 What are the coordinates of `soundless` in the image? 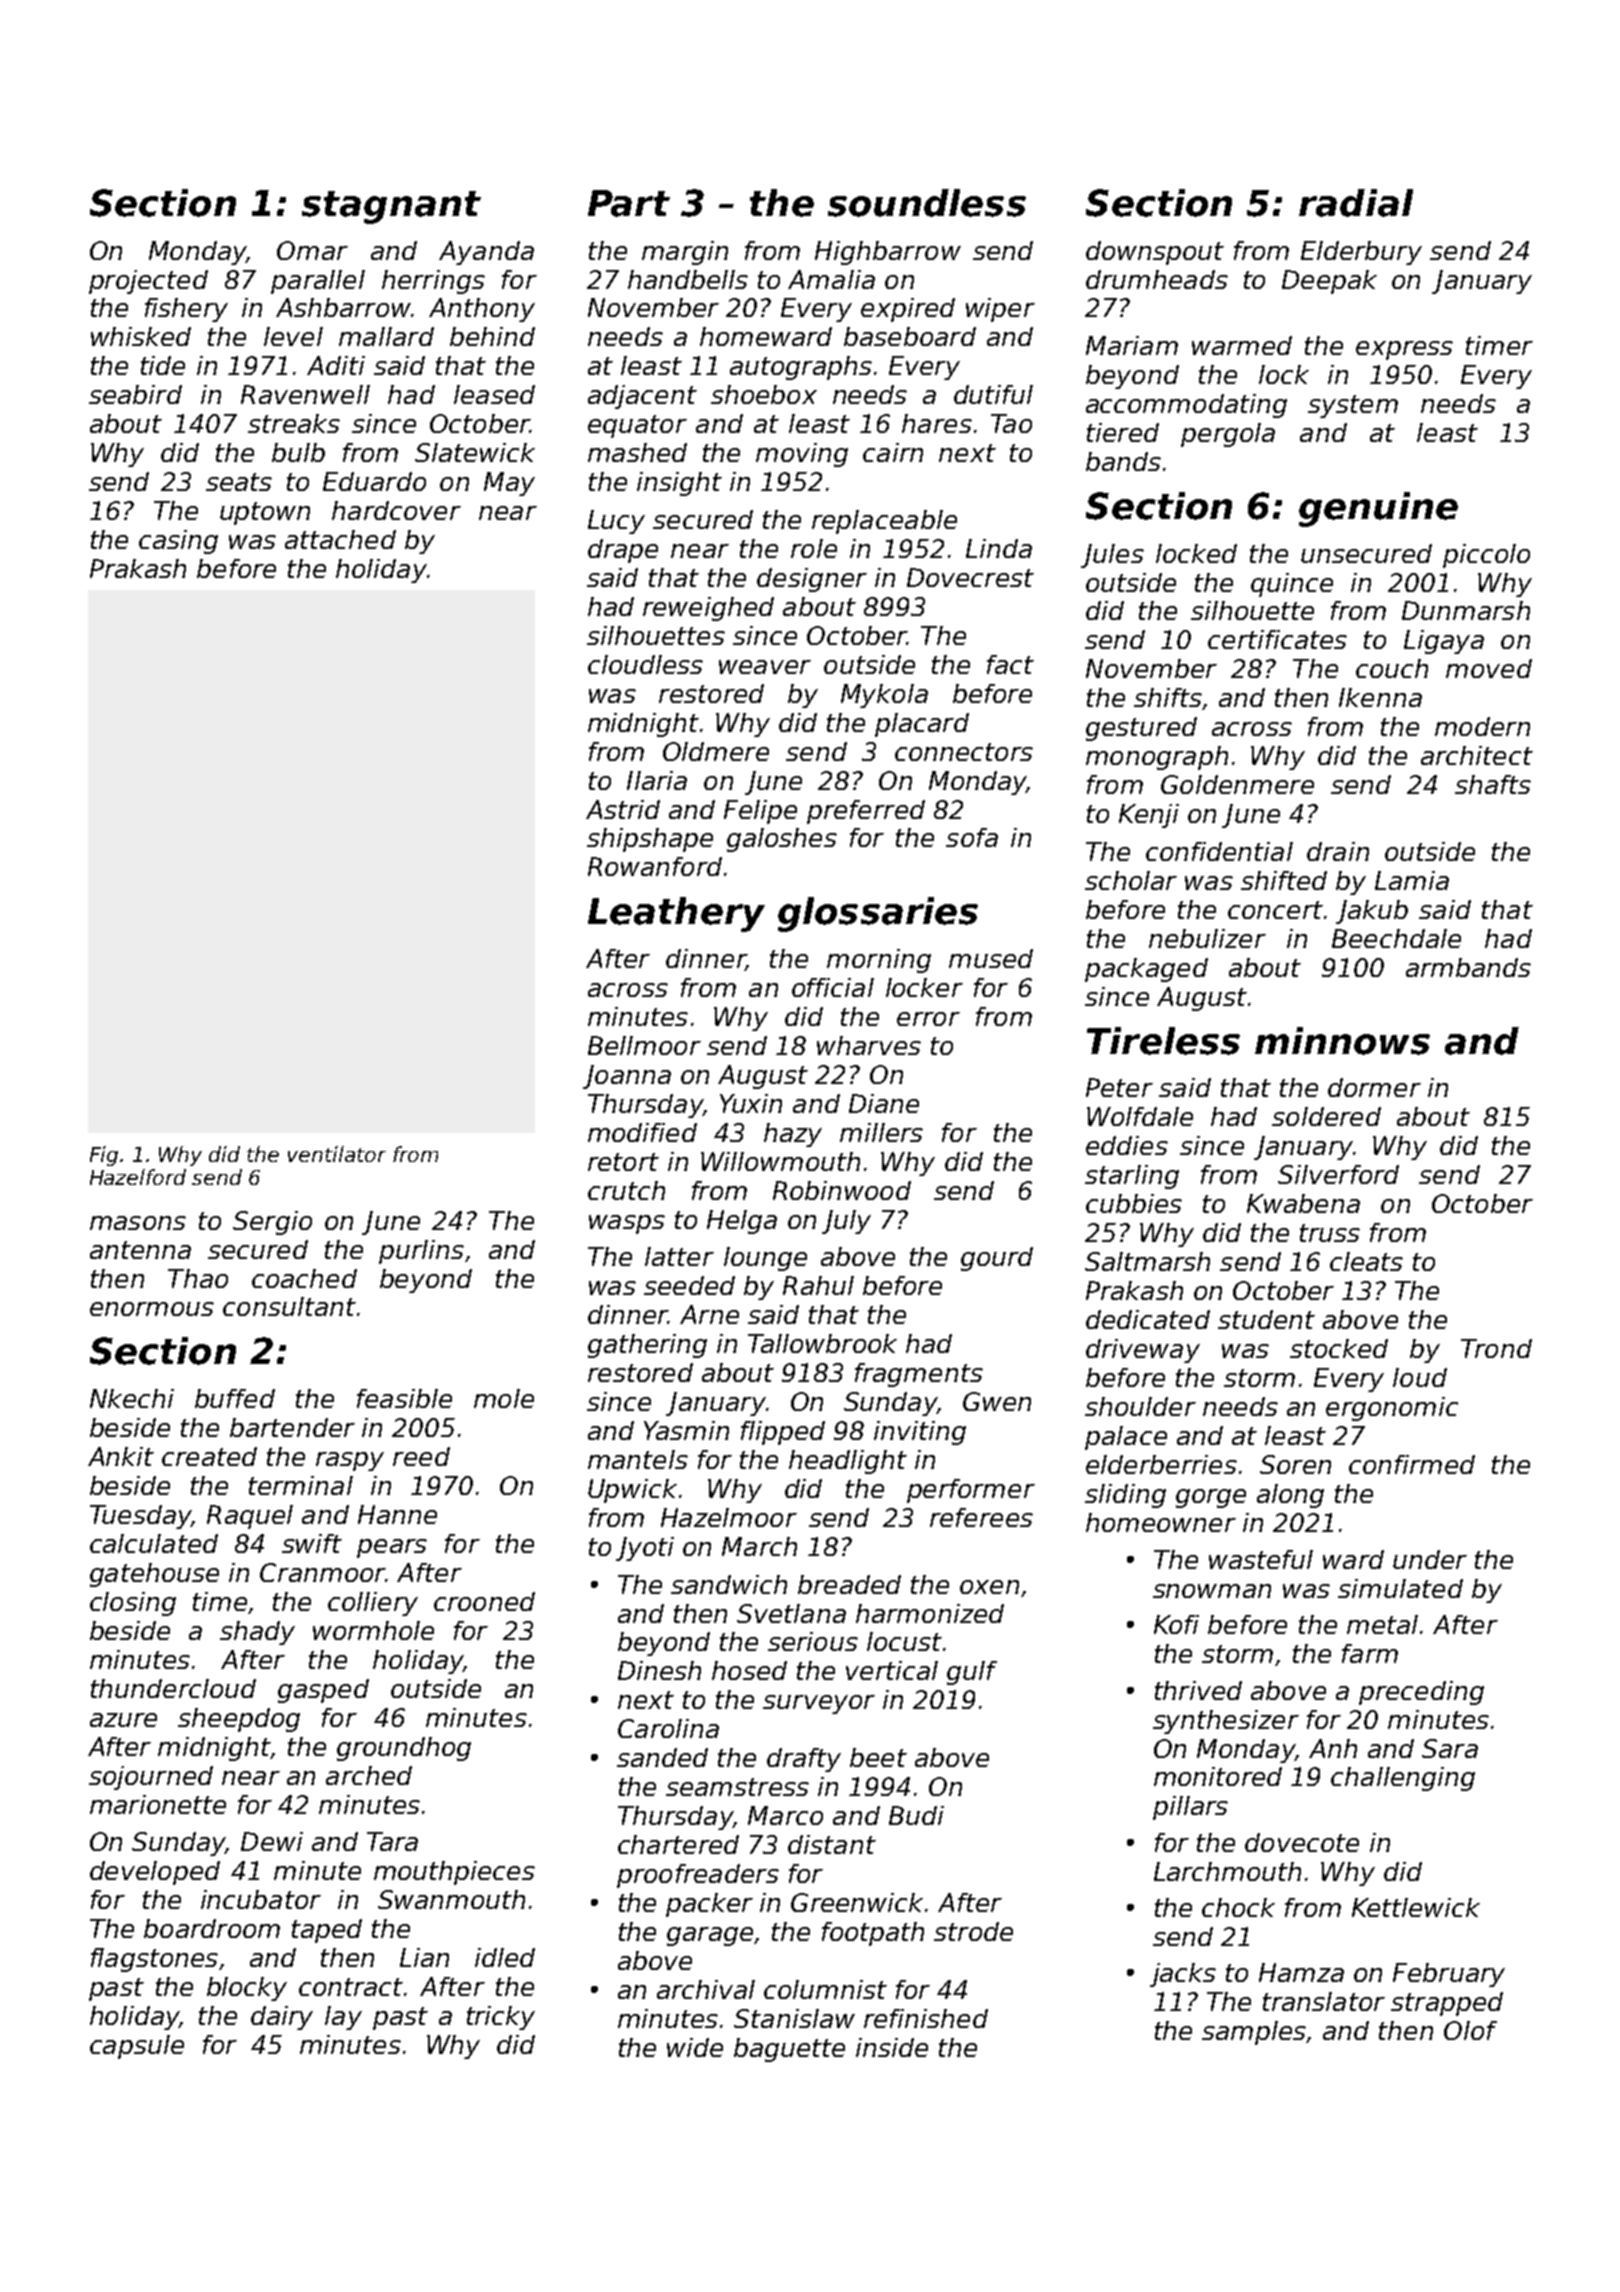 It's located at (927, 203).
